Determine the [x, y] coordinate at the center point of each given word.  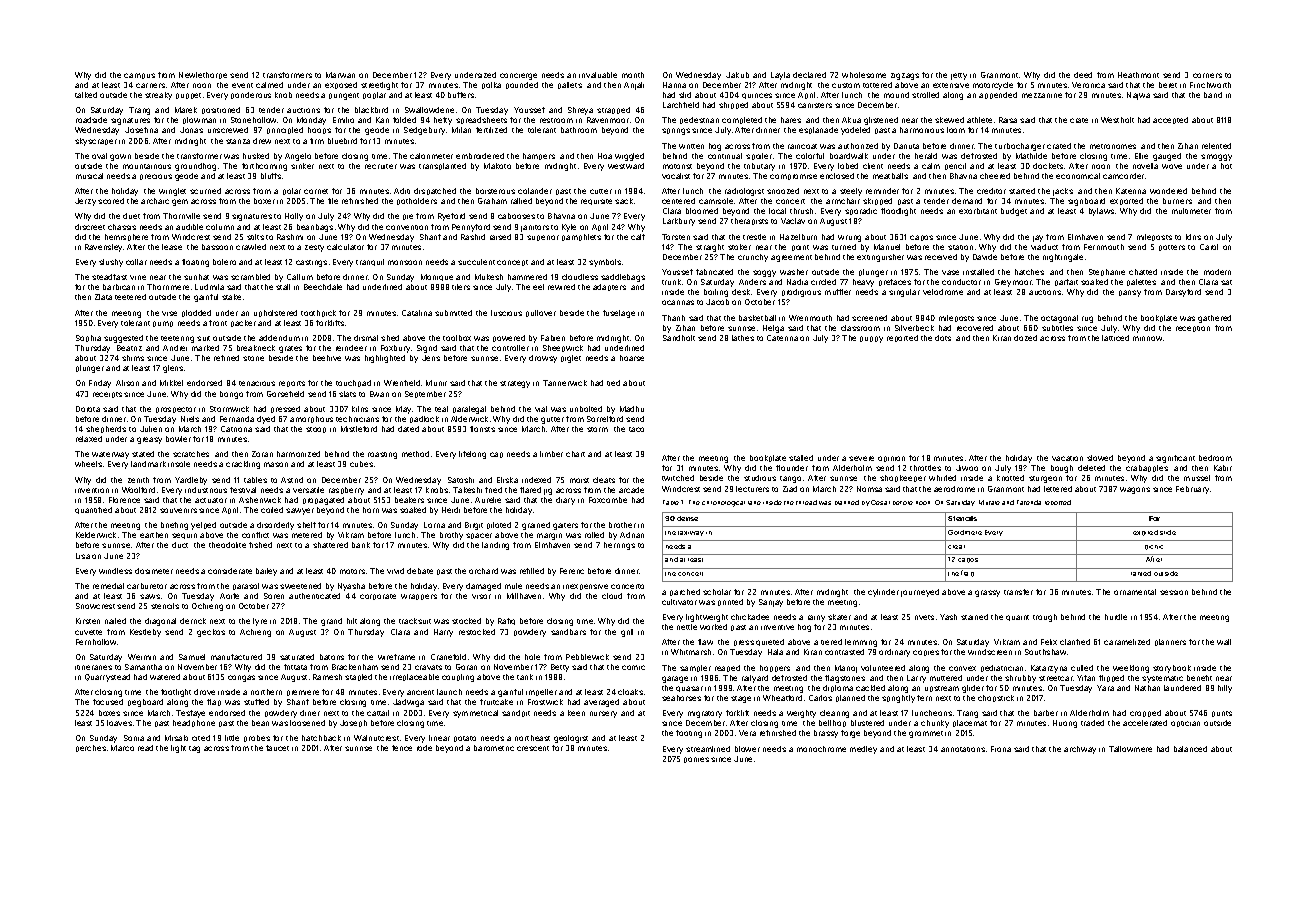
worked [713, 627]
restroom [556, 120]
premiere [303, 693]
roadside [91, 120]
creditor [991, 191]
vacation [1067, 458]
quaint [1017, 618]
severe [861, 458]
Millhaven [524, 596]
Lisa [83, 556]
